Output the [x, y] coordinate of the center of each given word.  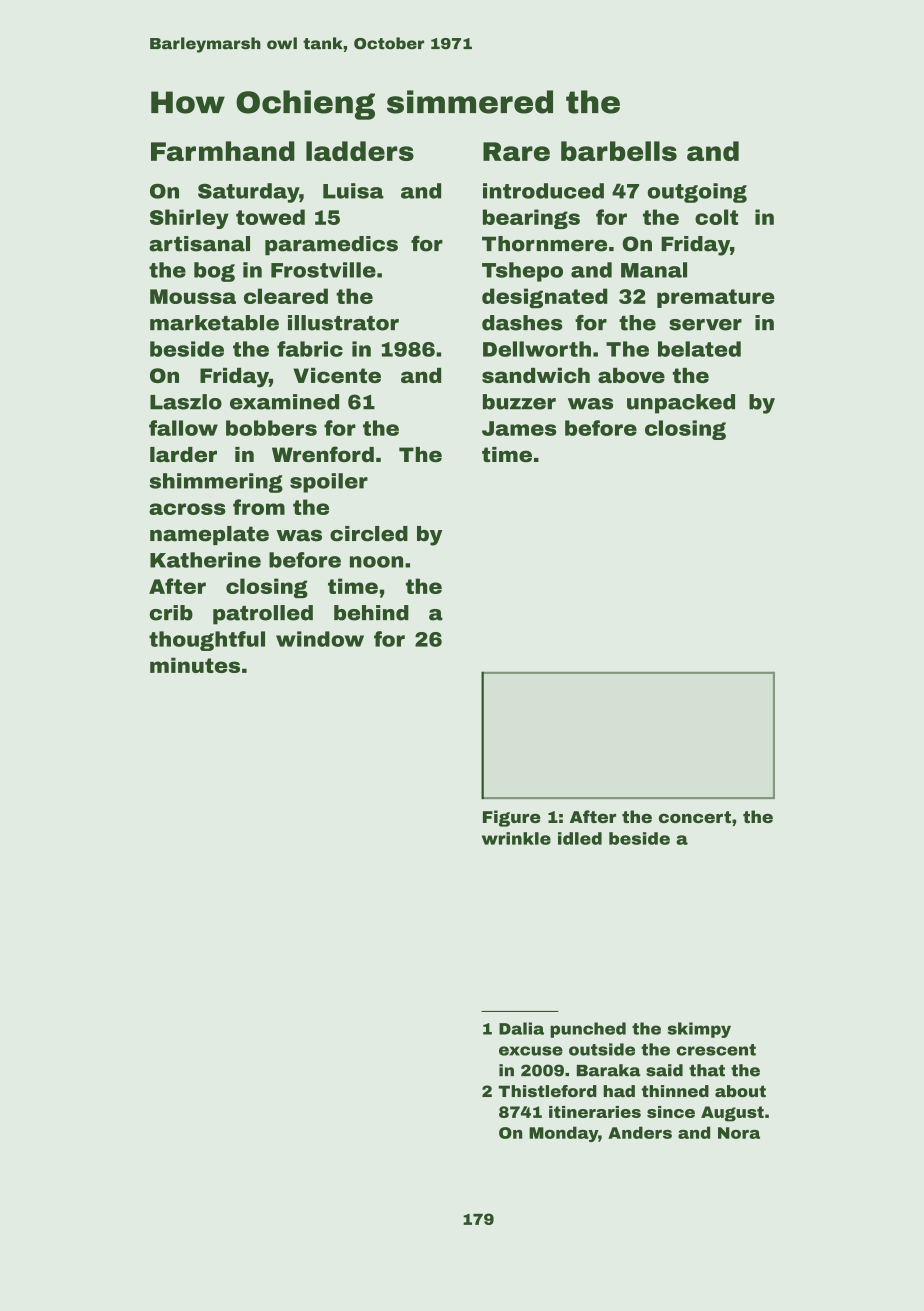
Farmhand [223, 151]
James [519, 428]
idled [580, 838]
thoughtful [207, 641]
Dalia [521, 1028]
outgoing [697, 193]
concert [695, 817]
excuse [531, 1051]
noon [376, 562]
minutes [195, 665]
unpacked [681, 404]
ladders [360, 151]
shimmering [216, 483]
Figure [512, 818]
